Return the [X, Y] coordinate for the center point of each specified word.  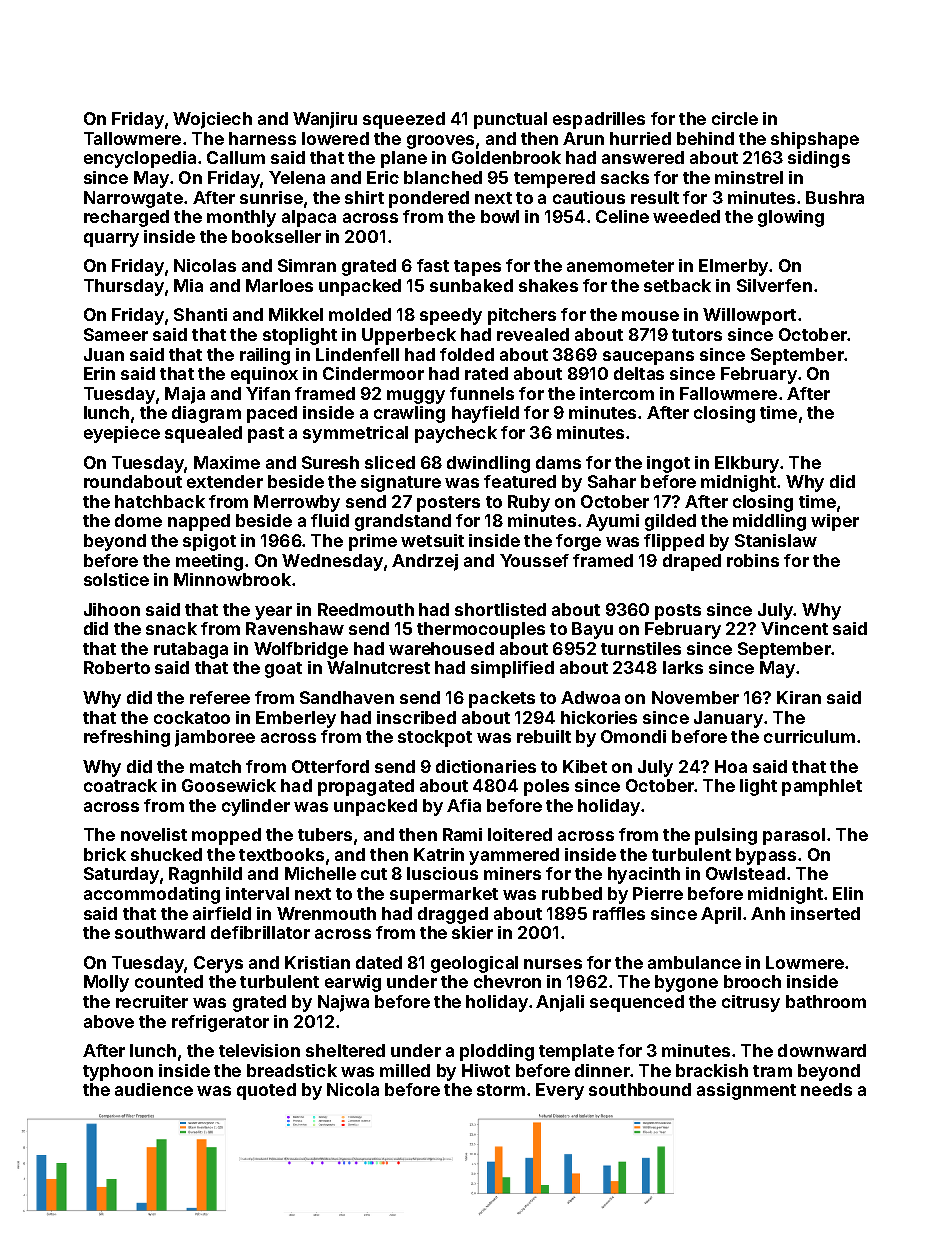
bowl [500, 216]
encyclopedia [140, 159]
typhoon [118, 1072]
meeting [209, 562]
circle [735, 118]
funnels [482, 393]
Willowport [749, 316]
